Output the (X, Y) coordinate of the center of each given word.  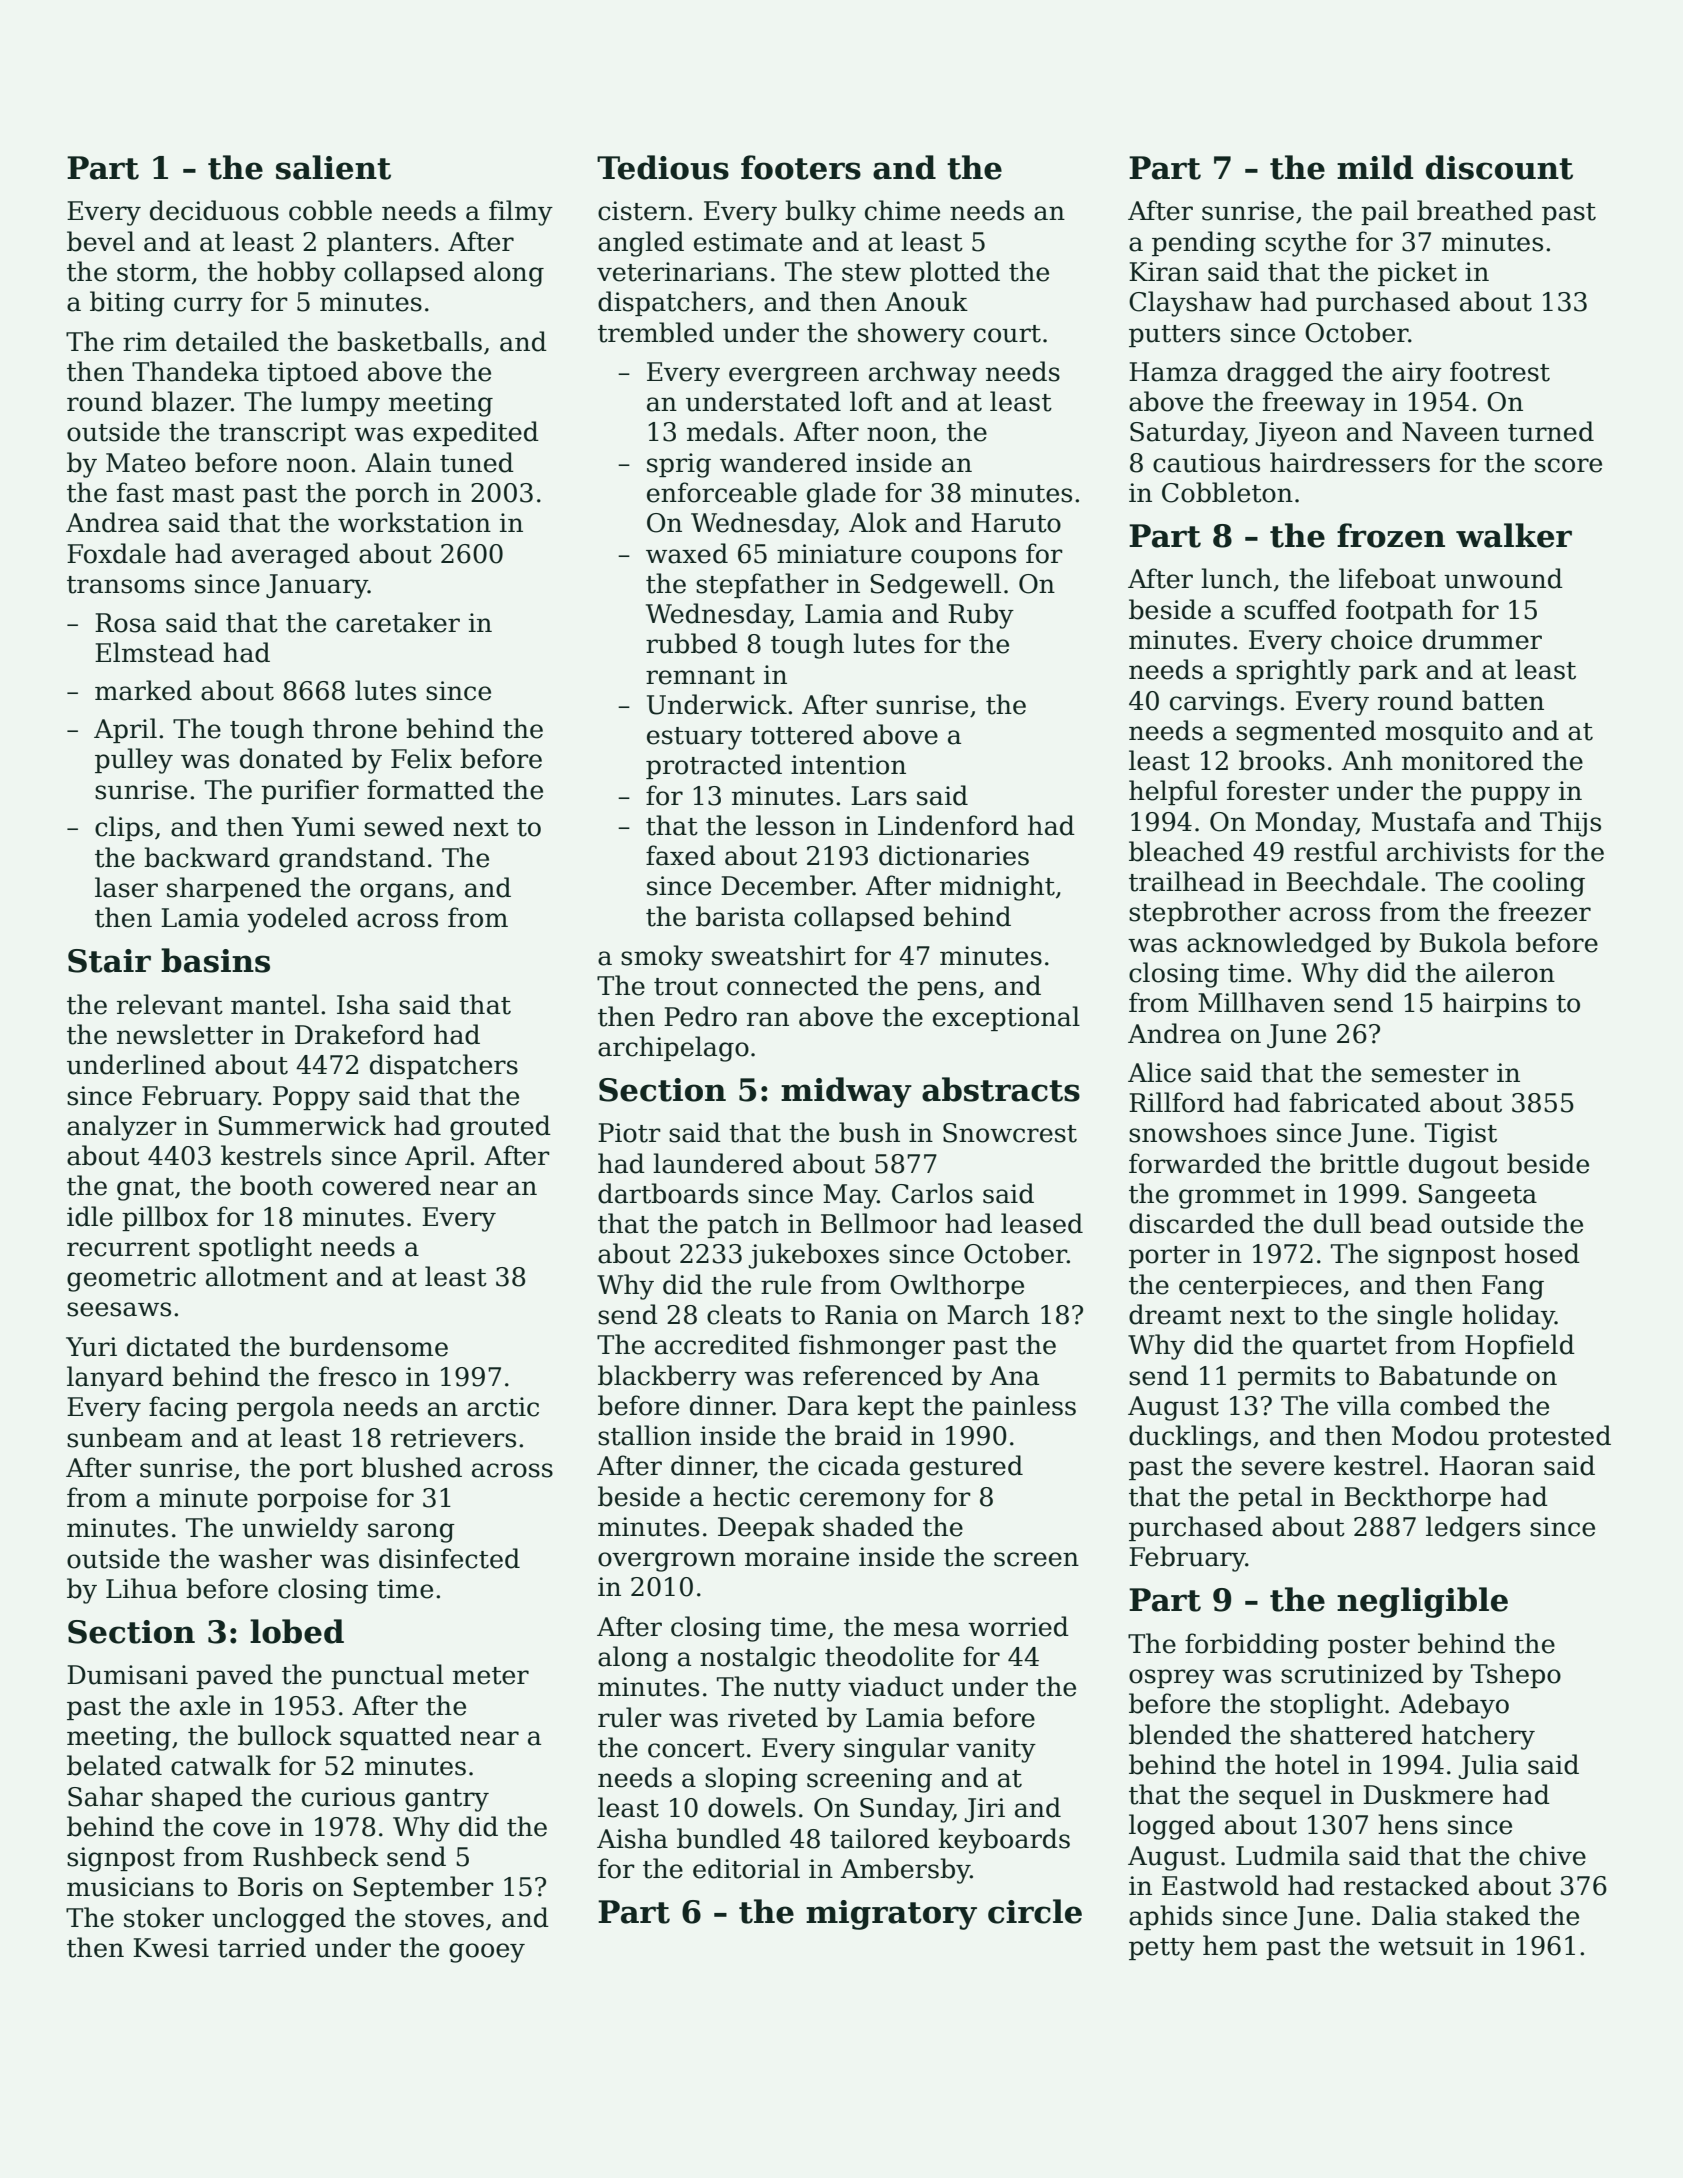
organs (403, 893)
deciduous (214, 210)
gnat (145, 1189)
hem (1230, 1945)
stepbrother (1205, 913)
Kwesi (171, 1948)
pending (1204, 244)
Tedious (663, 167)
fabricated (1355, 1102)
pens (947, 990)
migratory (891, 1915)
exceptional (1006, 1018)
